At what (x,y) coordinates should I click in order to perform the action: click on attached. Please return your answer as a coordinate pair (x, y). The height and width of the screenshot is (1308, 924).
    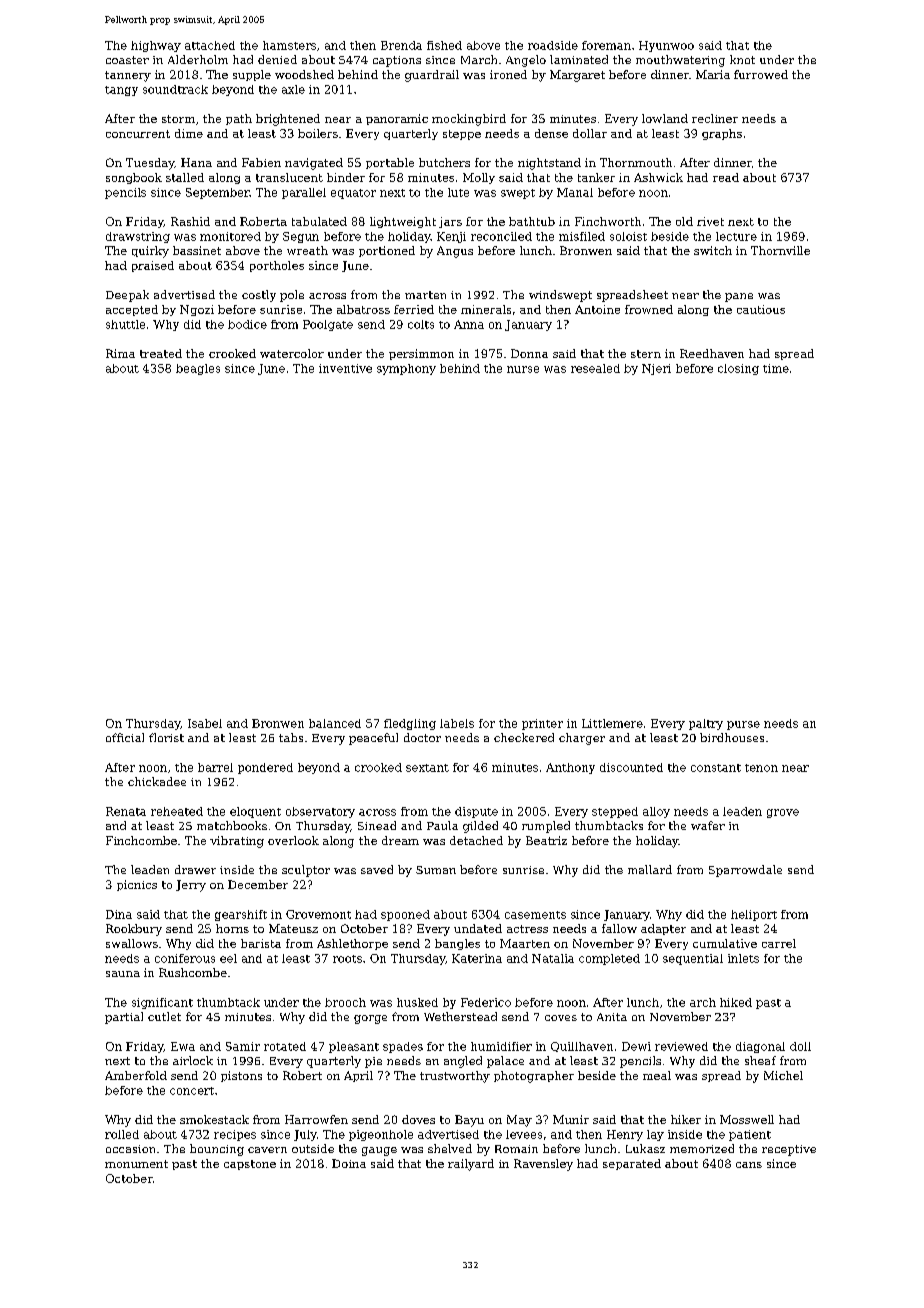
    Looking at the image, I should click on (210, 45).
